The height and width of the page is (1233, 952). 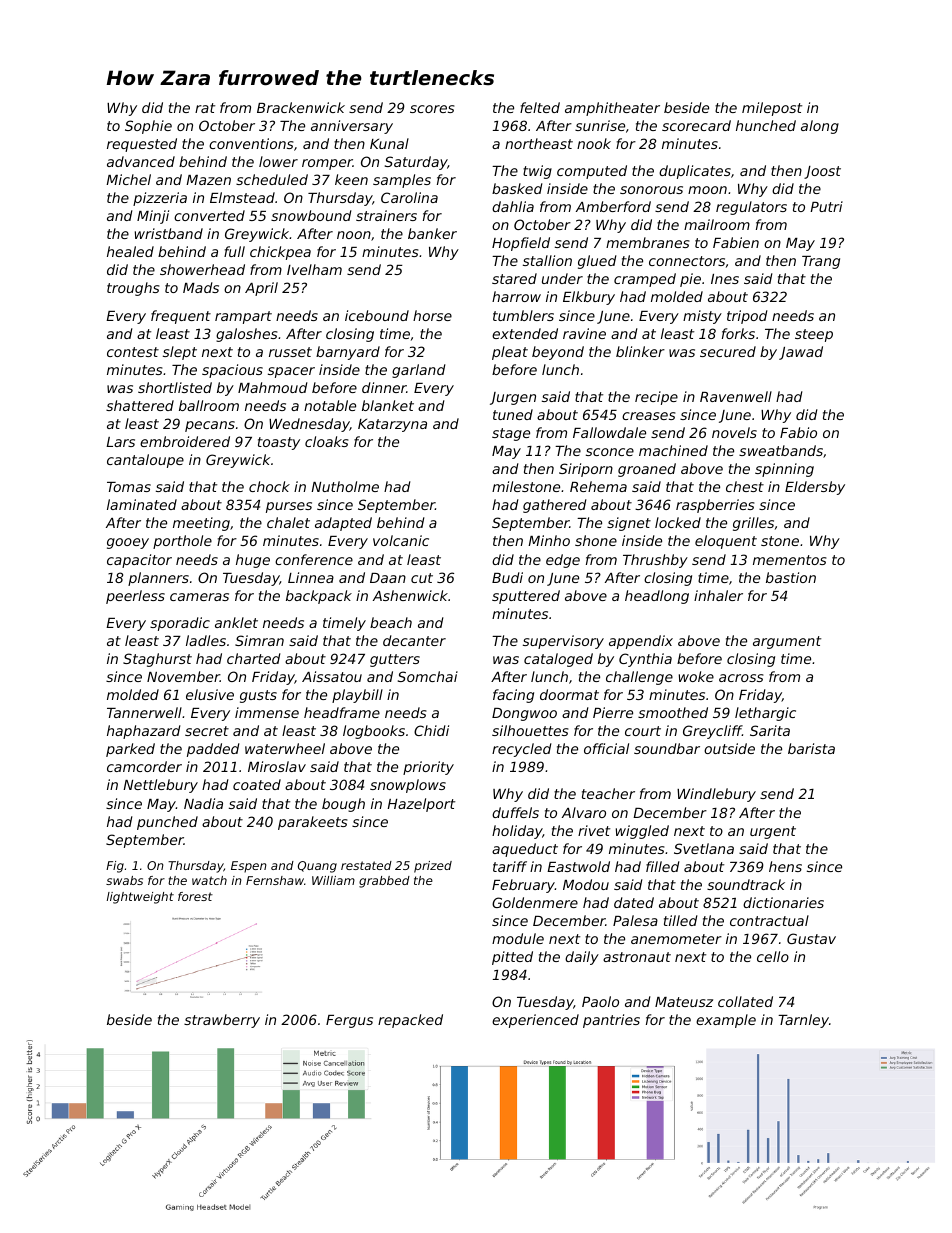 What do you see at coordinates (584, 333) in the page?
I see `ravine` at bounding box center [584, 333].
